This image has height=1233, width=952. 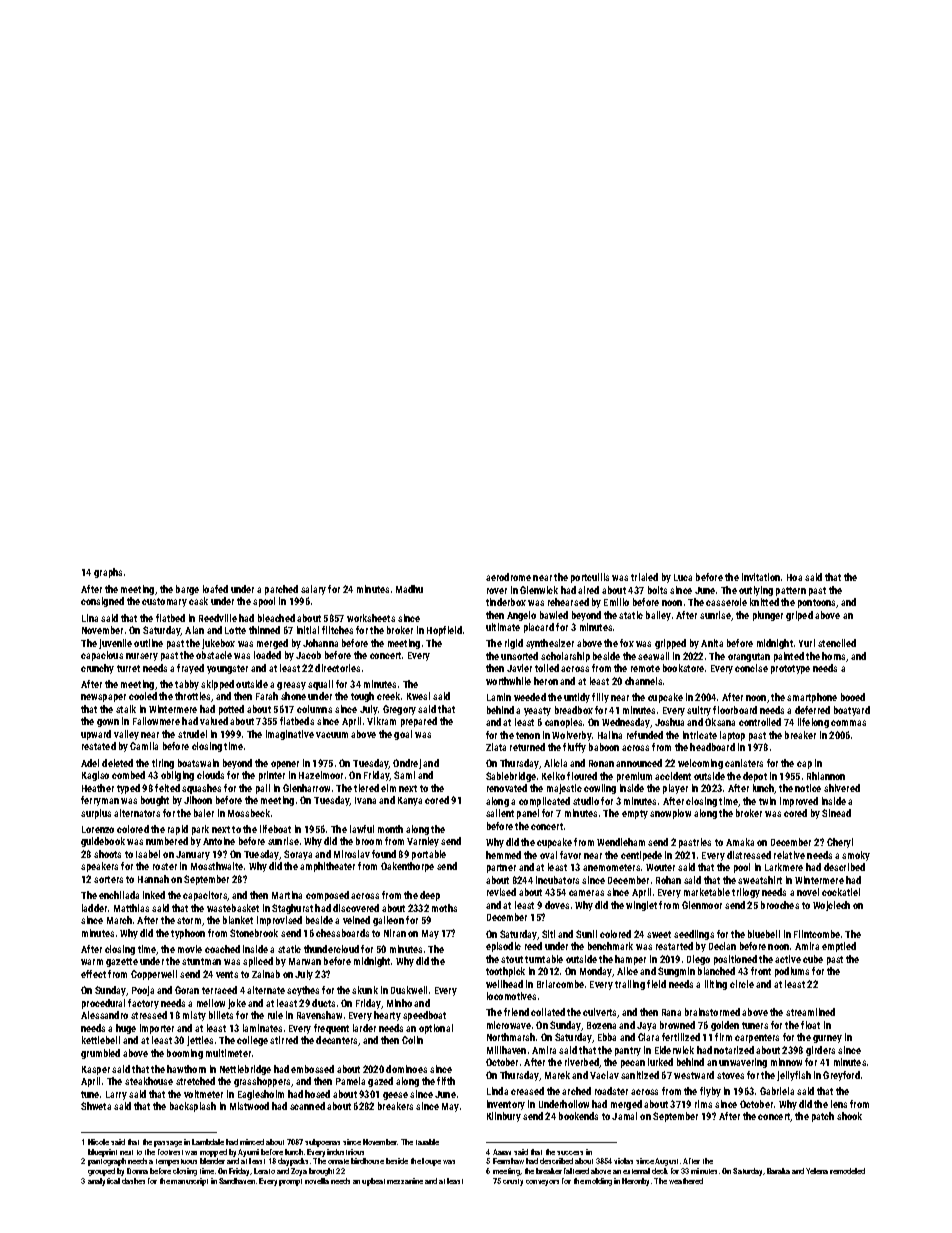 I want to click on horns, so click(x=833, y=656).
